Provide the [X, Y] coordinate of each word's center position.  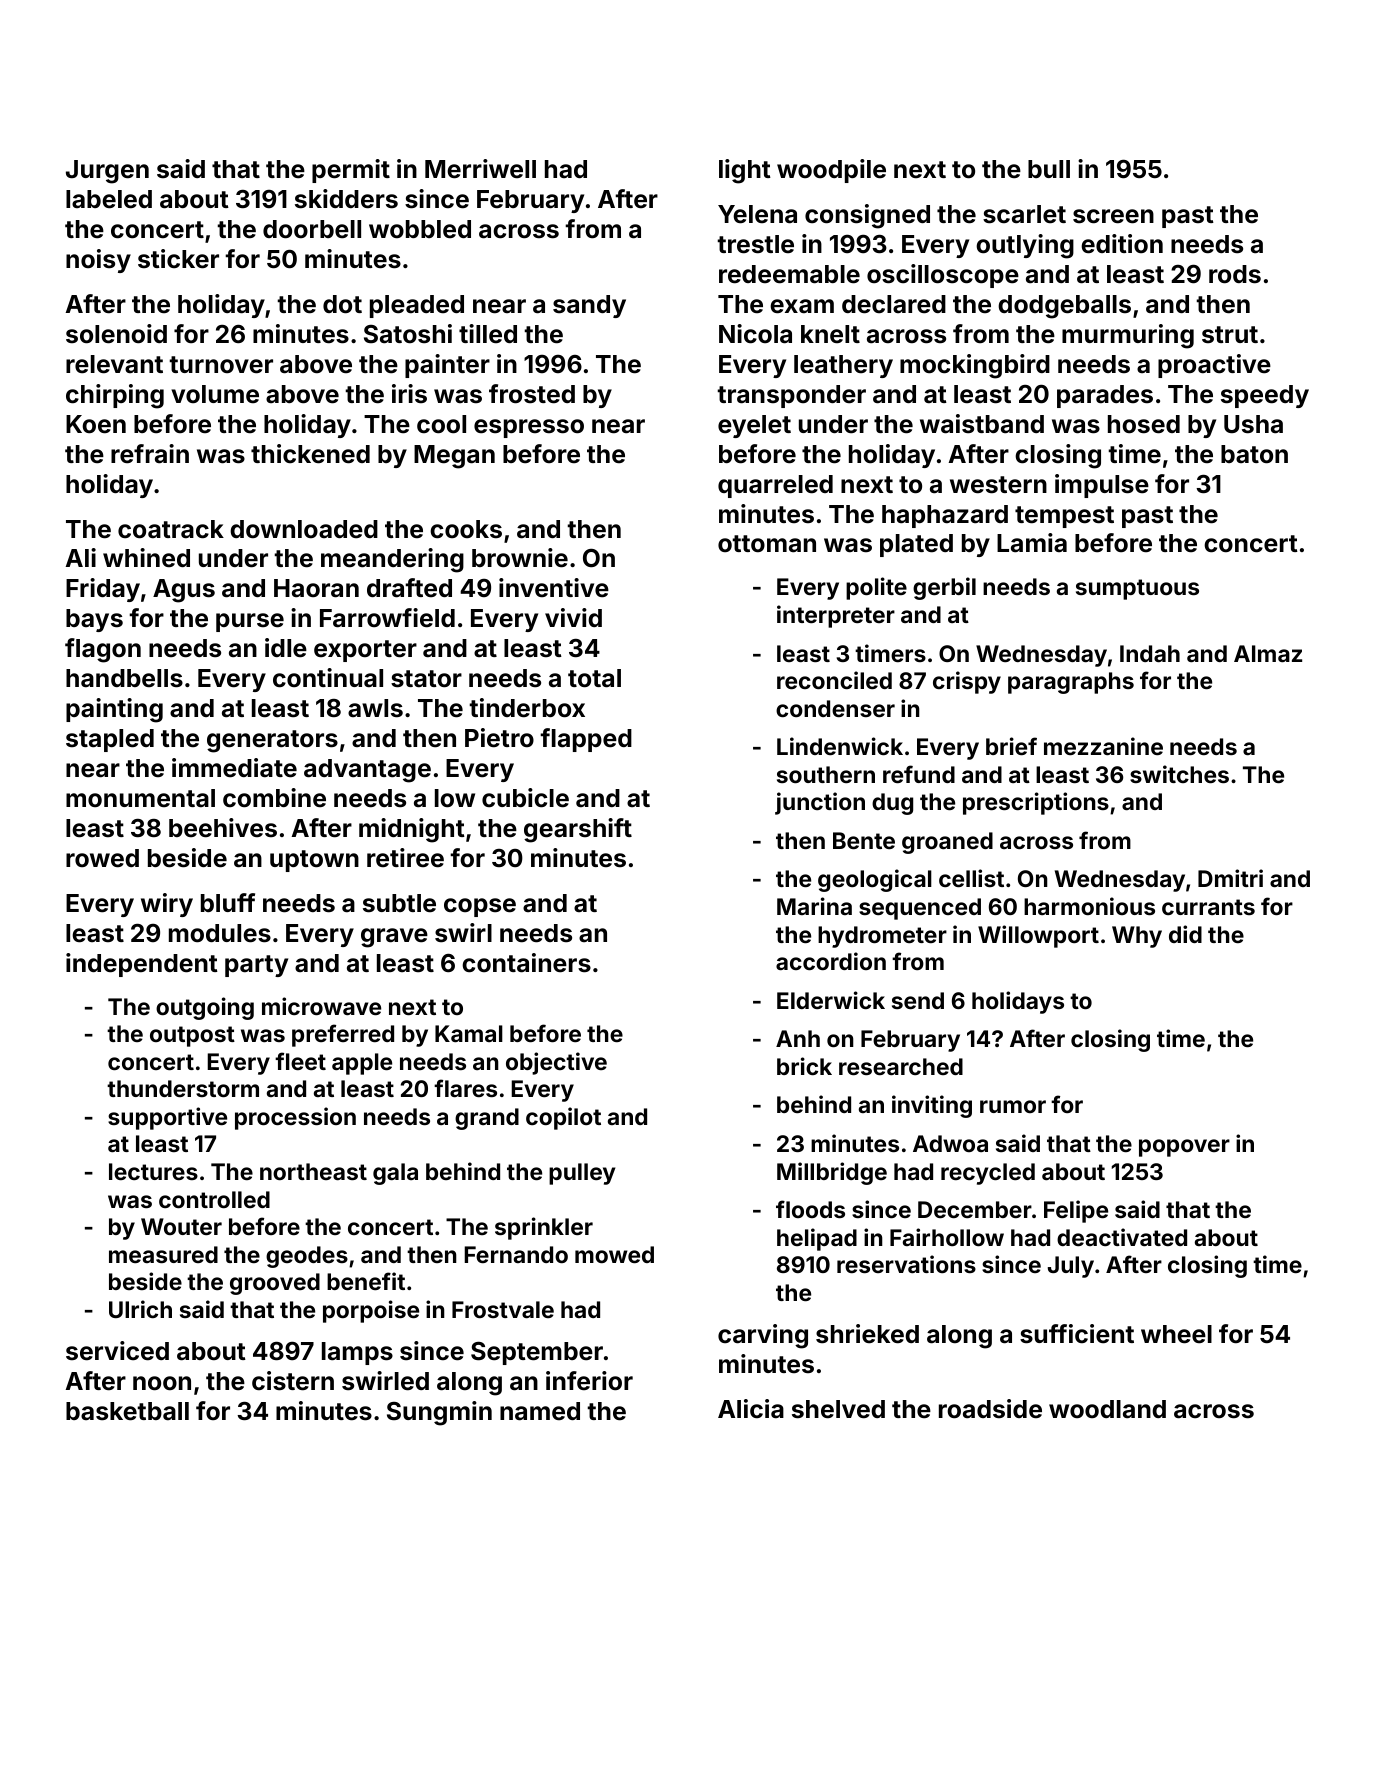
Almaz [1268, 653]
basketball [127, 1411]
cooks [466, 529]
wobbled [420, 229]
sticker [178, 259]
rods [1235, 274]
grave [394, 938]
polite [876, 588]
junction [820, 803]
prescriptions [1036, 803]
